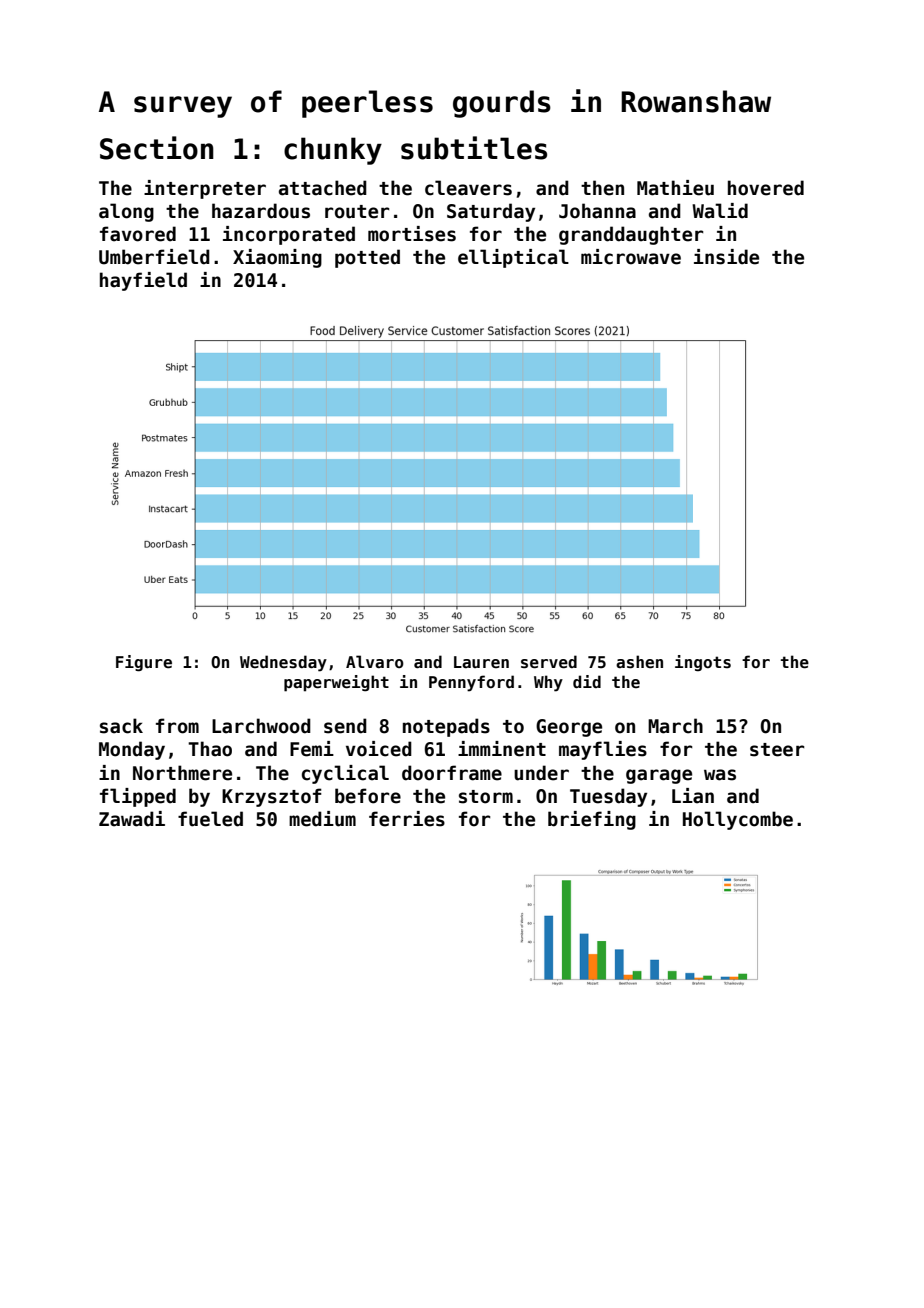 The image size is (924, 1308). I want to click on then, so click(602, 188).
